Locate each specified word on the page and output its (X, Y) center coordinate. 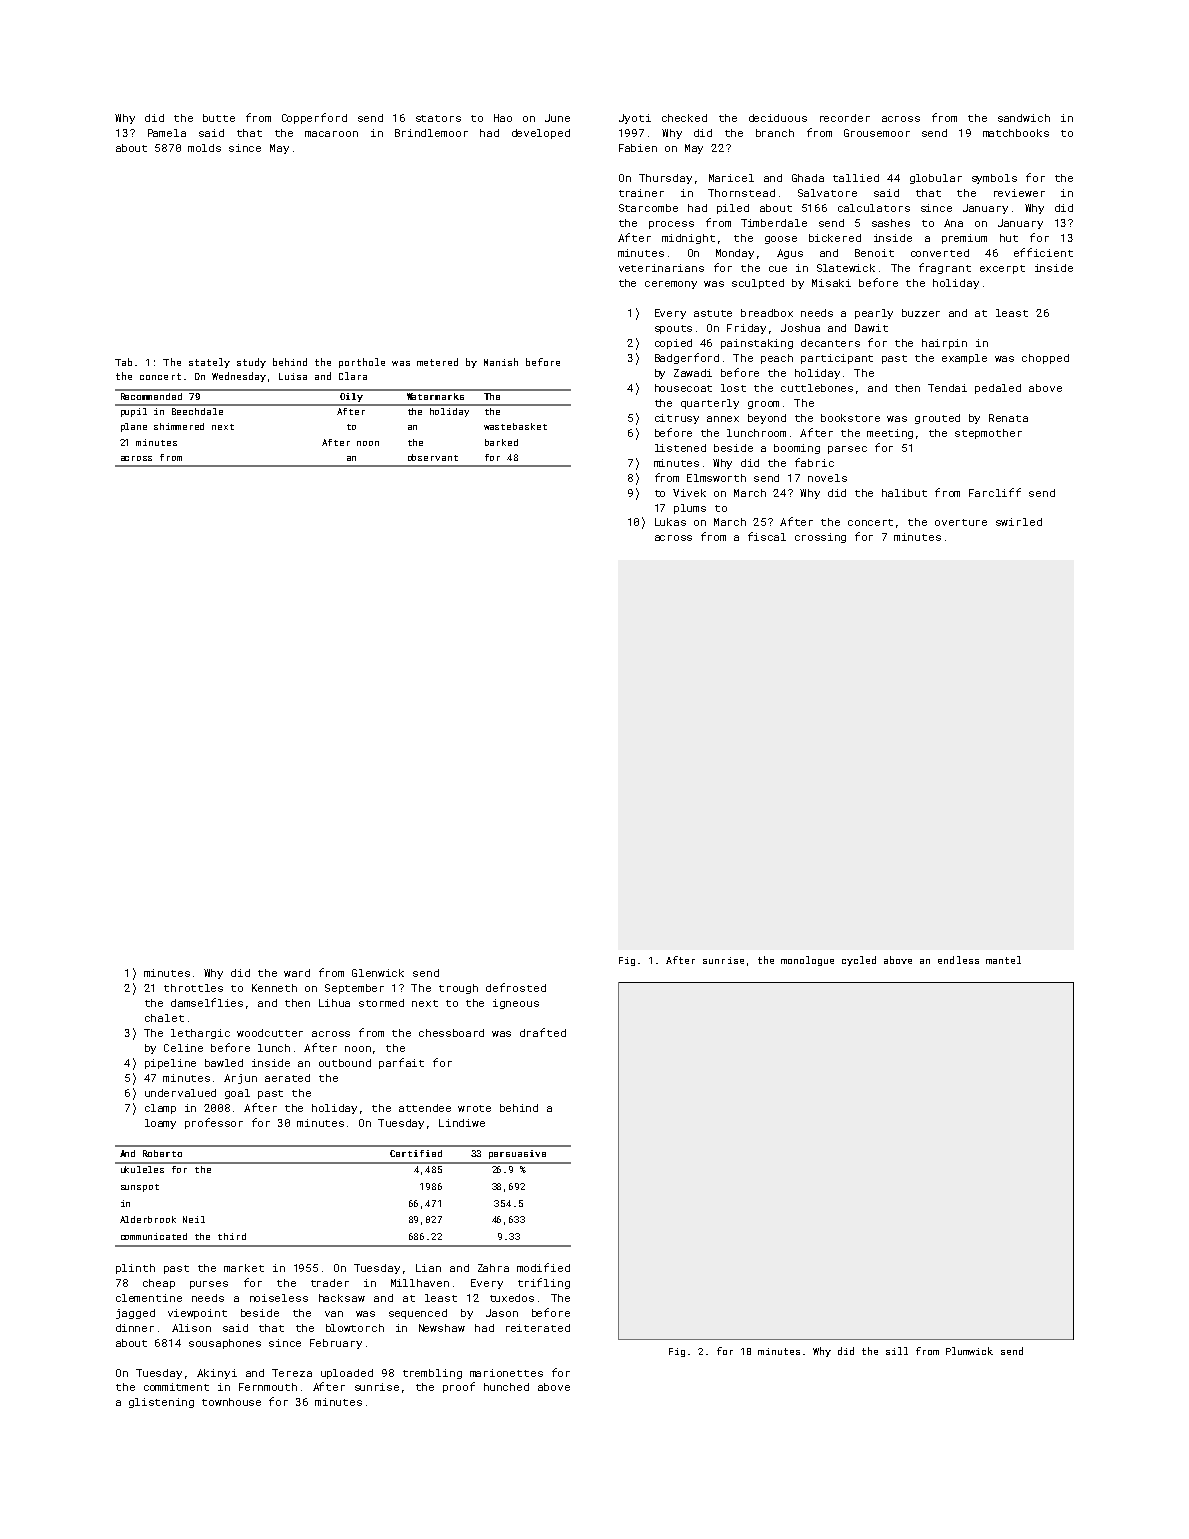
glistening (161, 1403)
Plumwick (969, 1351)
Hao (503, 118)
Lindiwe (462, 1123)
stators (438, 118)
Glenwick (378, 973)
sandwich (1024, 118)
